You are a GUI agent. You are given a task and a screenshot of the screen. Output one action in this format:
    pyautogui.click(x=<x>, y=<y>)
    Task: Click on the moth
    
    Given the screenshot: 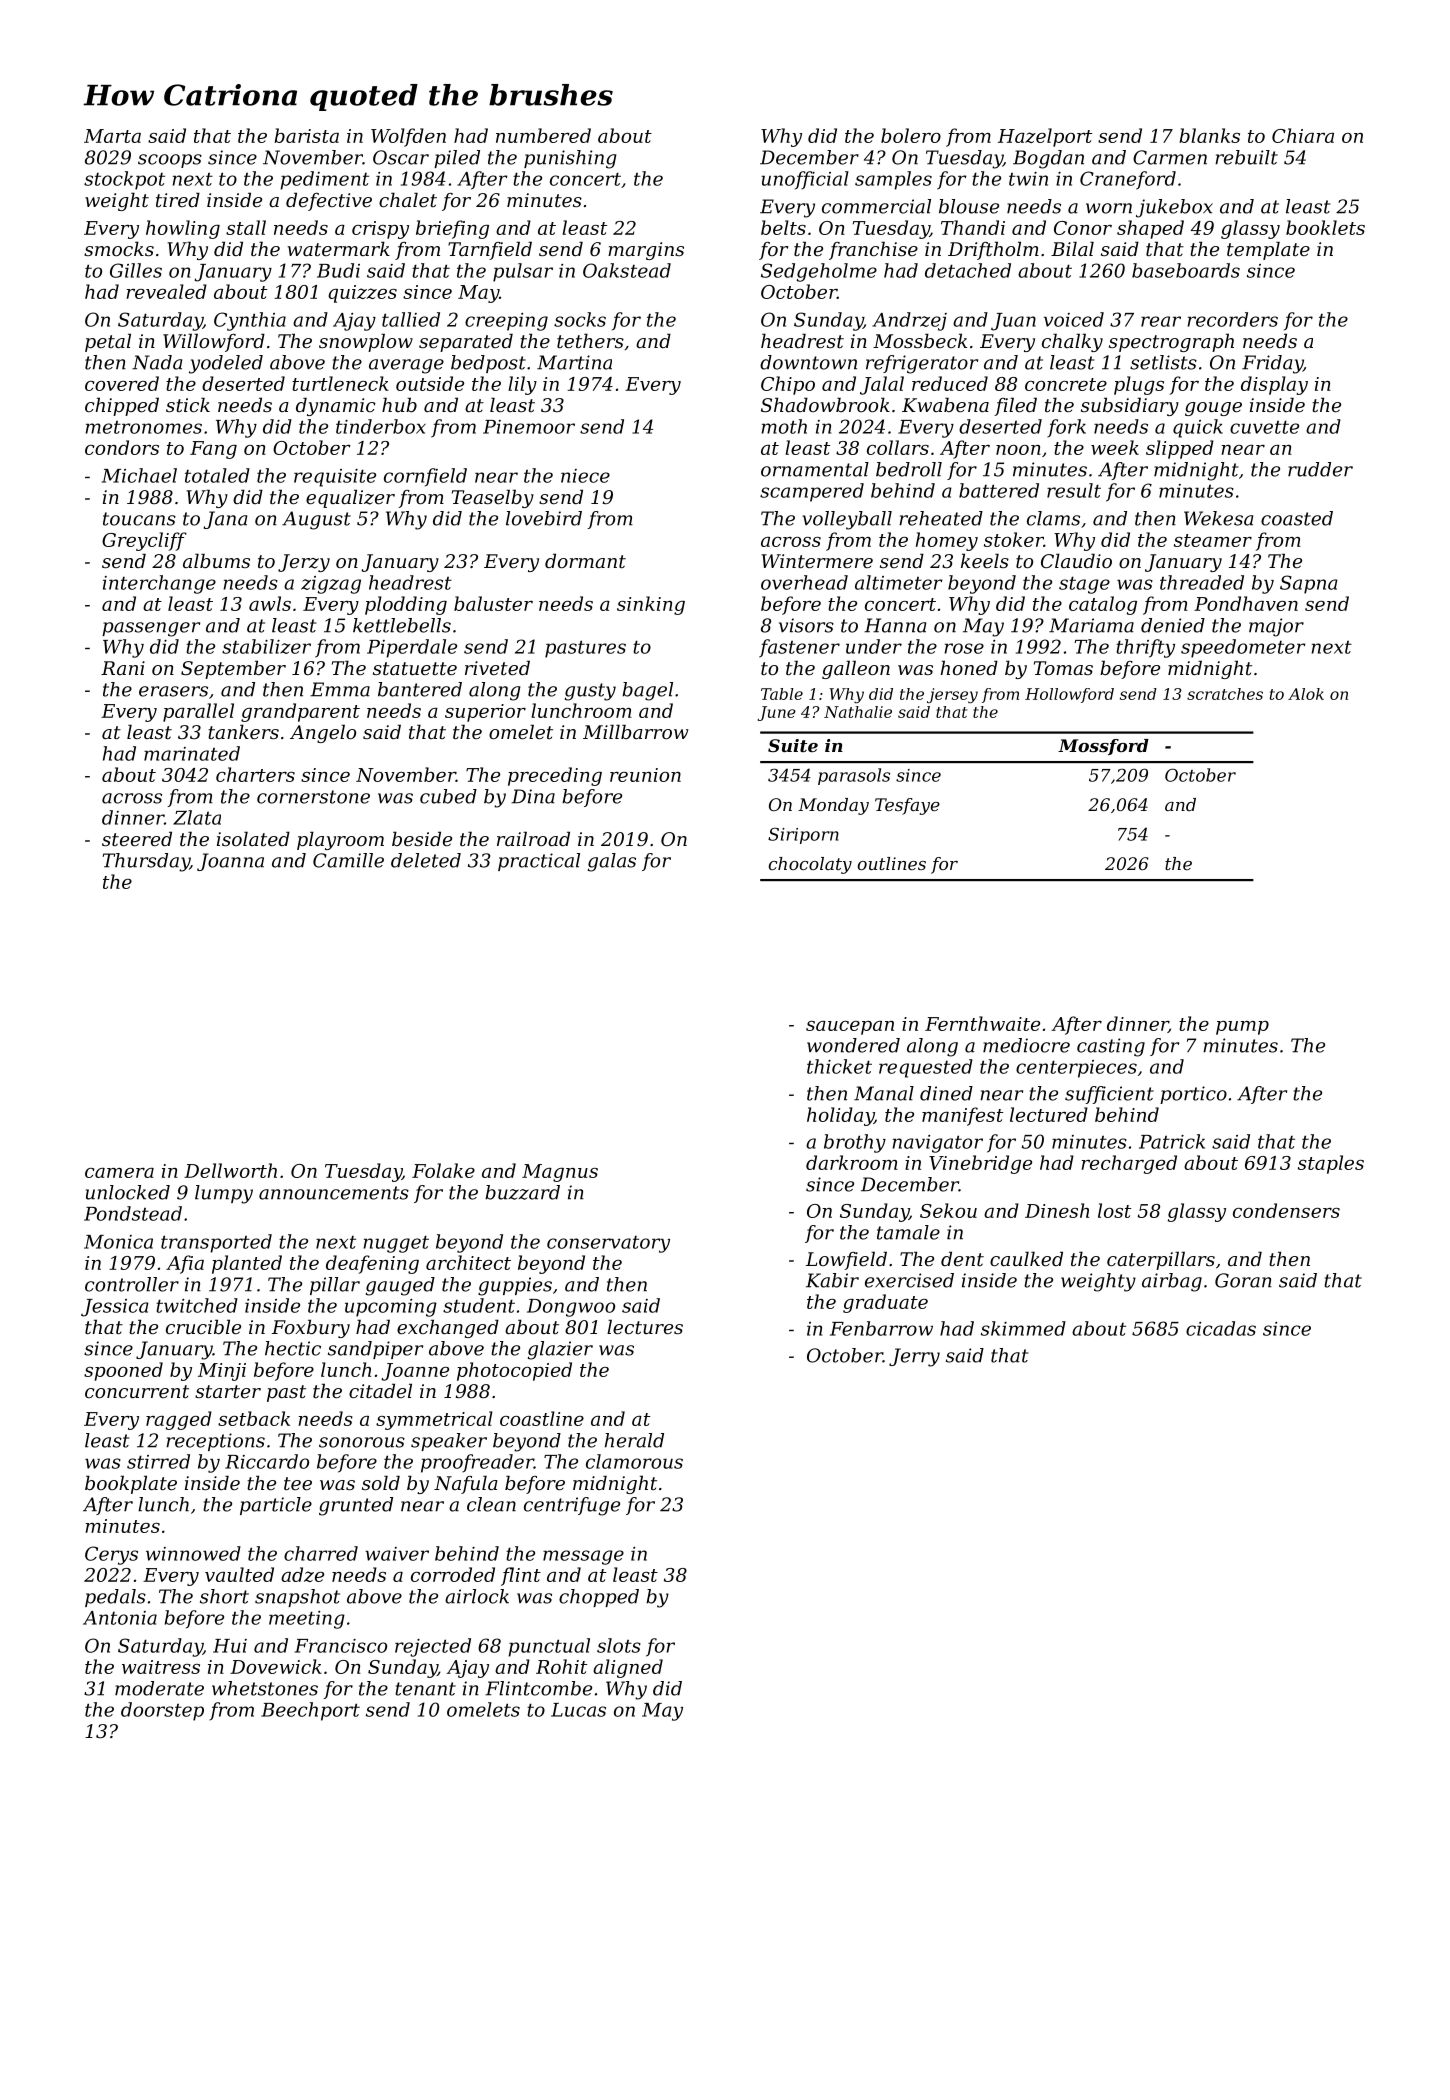 What is the action you would take?
    pyautogui.click(x=784, y=426)
